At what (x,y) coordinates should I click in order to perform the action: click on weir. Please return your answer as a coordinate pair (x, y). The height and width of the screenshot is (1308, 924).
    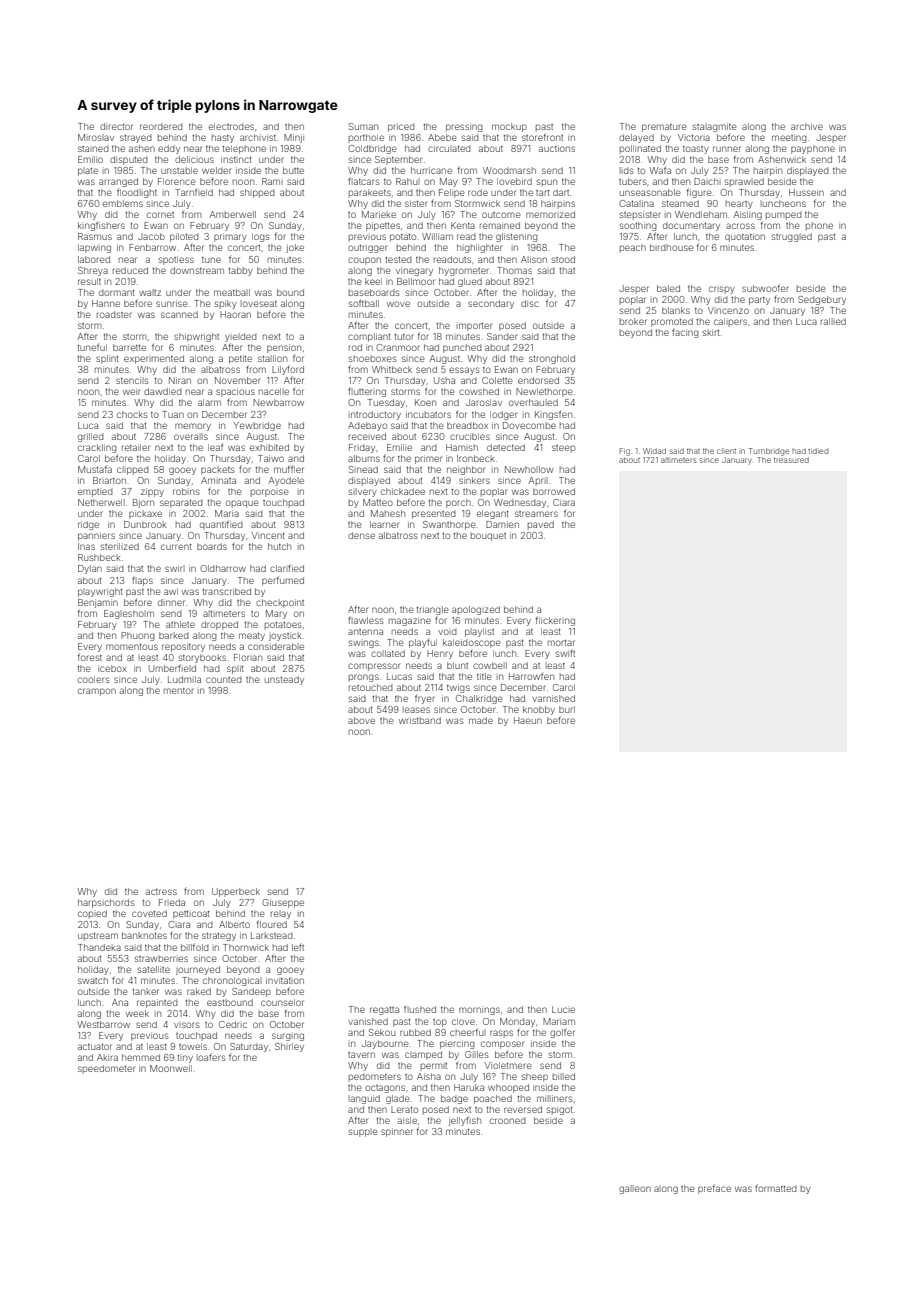
    Looking at the image, I should click on (132, 391).
